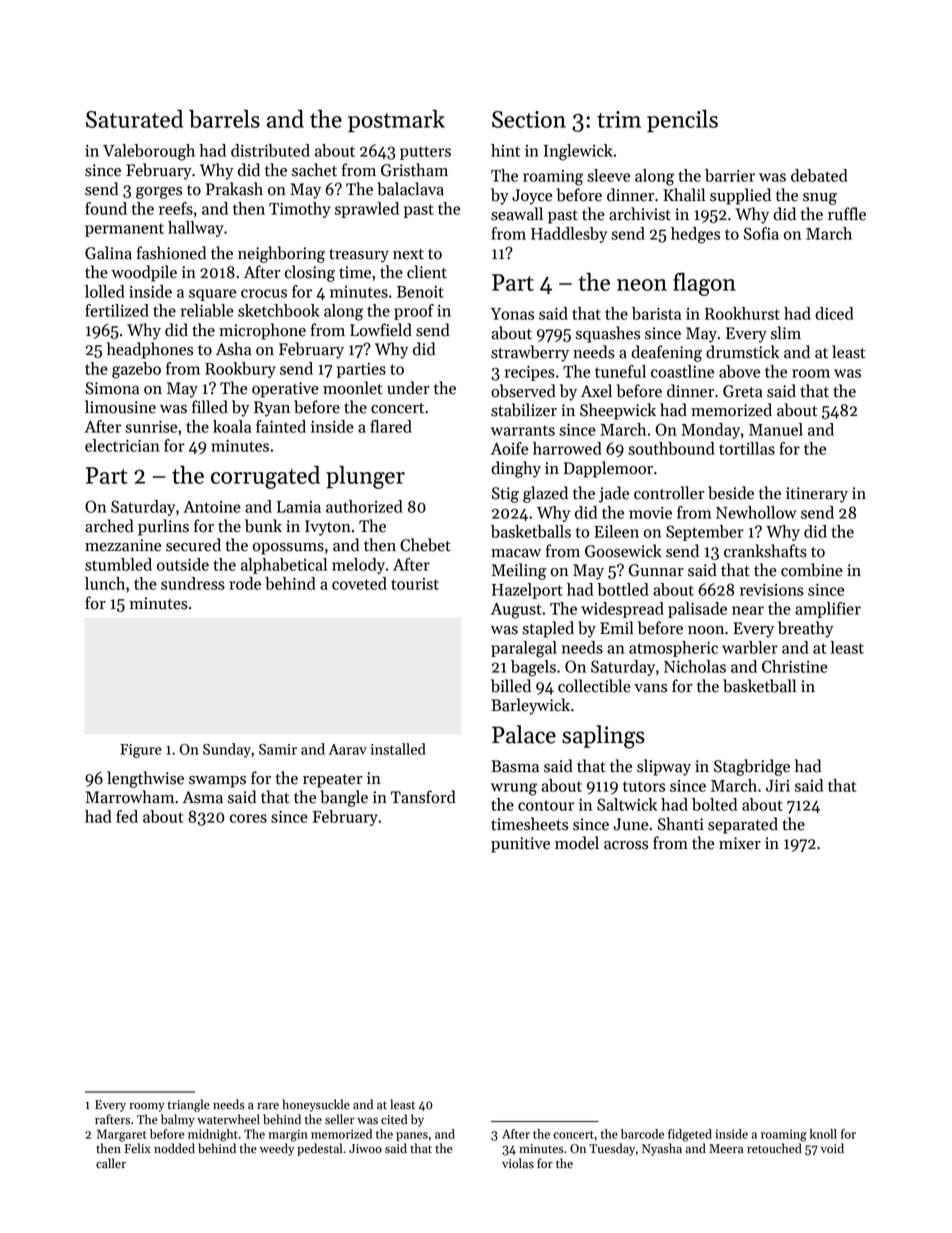  Describe the element at coordinates (398, 749) in the screenshot. I see `installed` at that location.
